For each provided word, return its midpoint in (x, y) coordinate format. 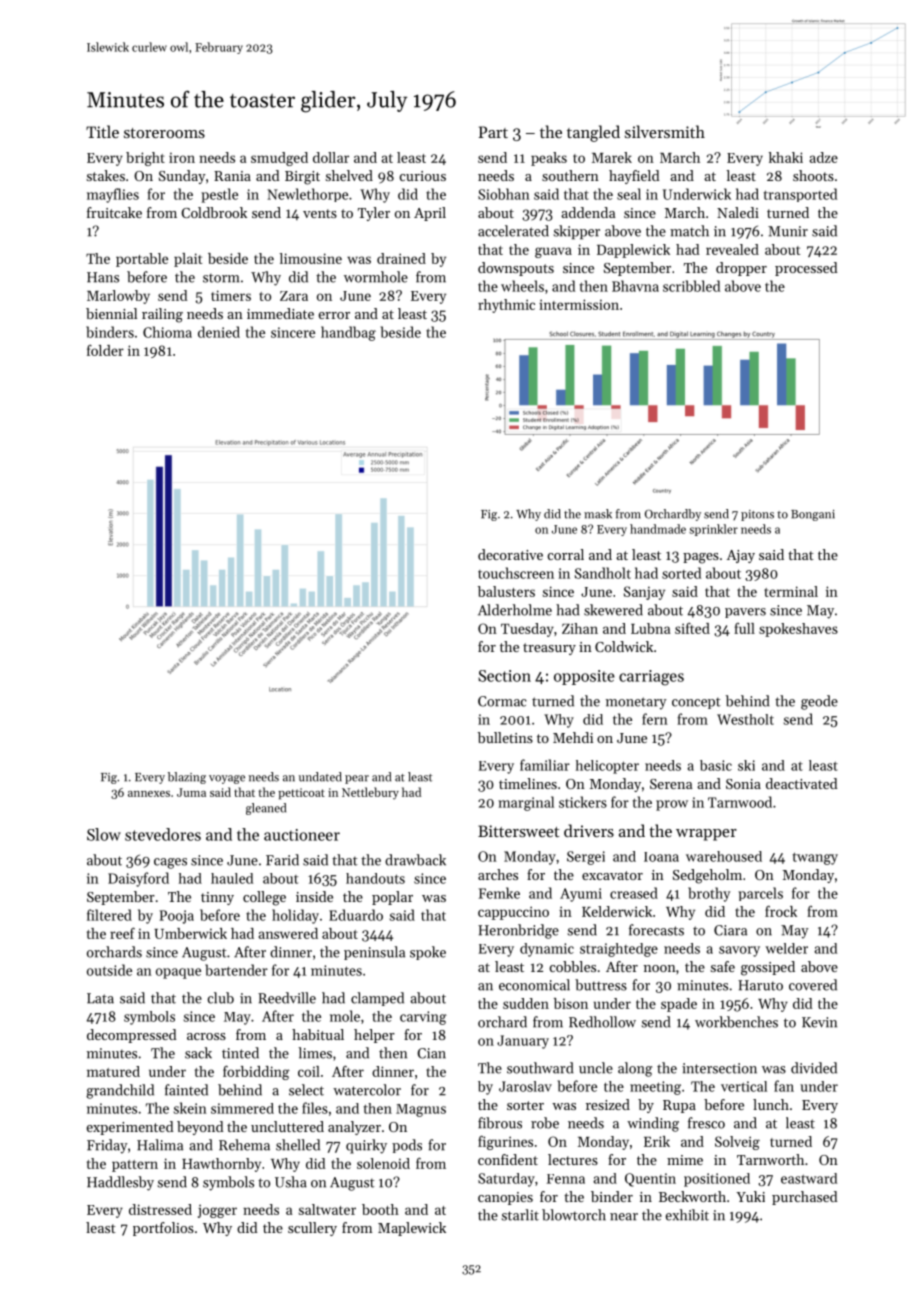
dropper (741, 269)
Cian (431, 1053)
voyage (227, 779)
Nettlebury (370, 793)
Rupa (679, 1106)
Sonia (743, 784)
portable (142, 260)
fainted (186, 1090)
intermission (579, 304)
